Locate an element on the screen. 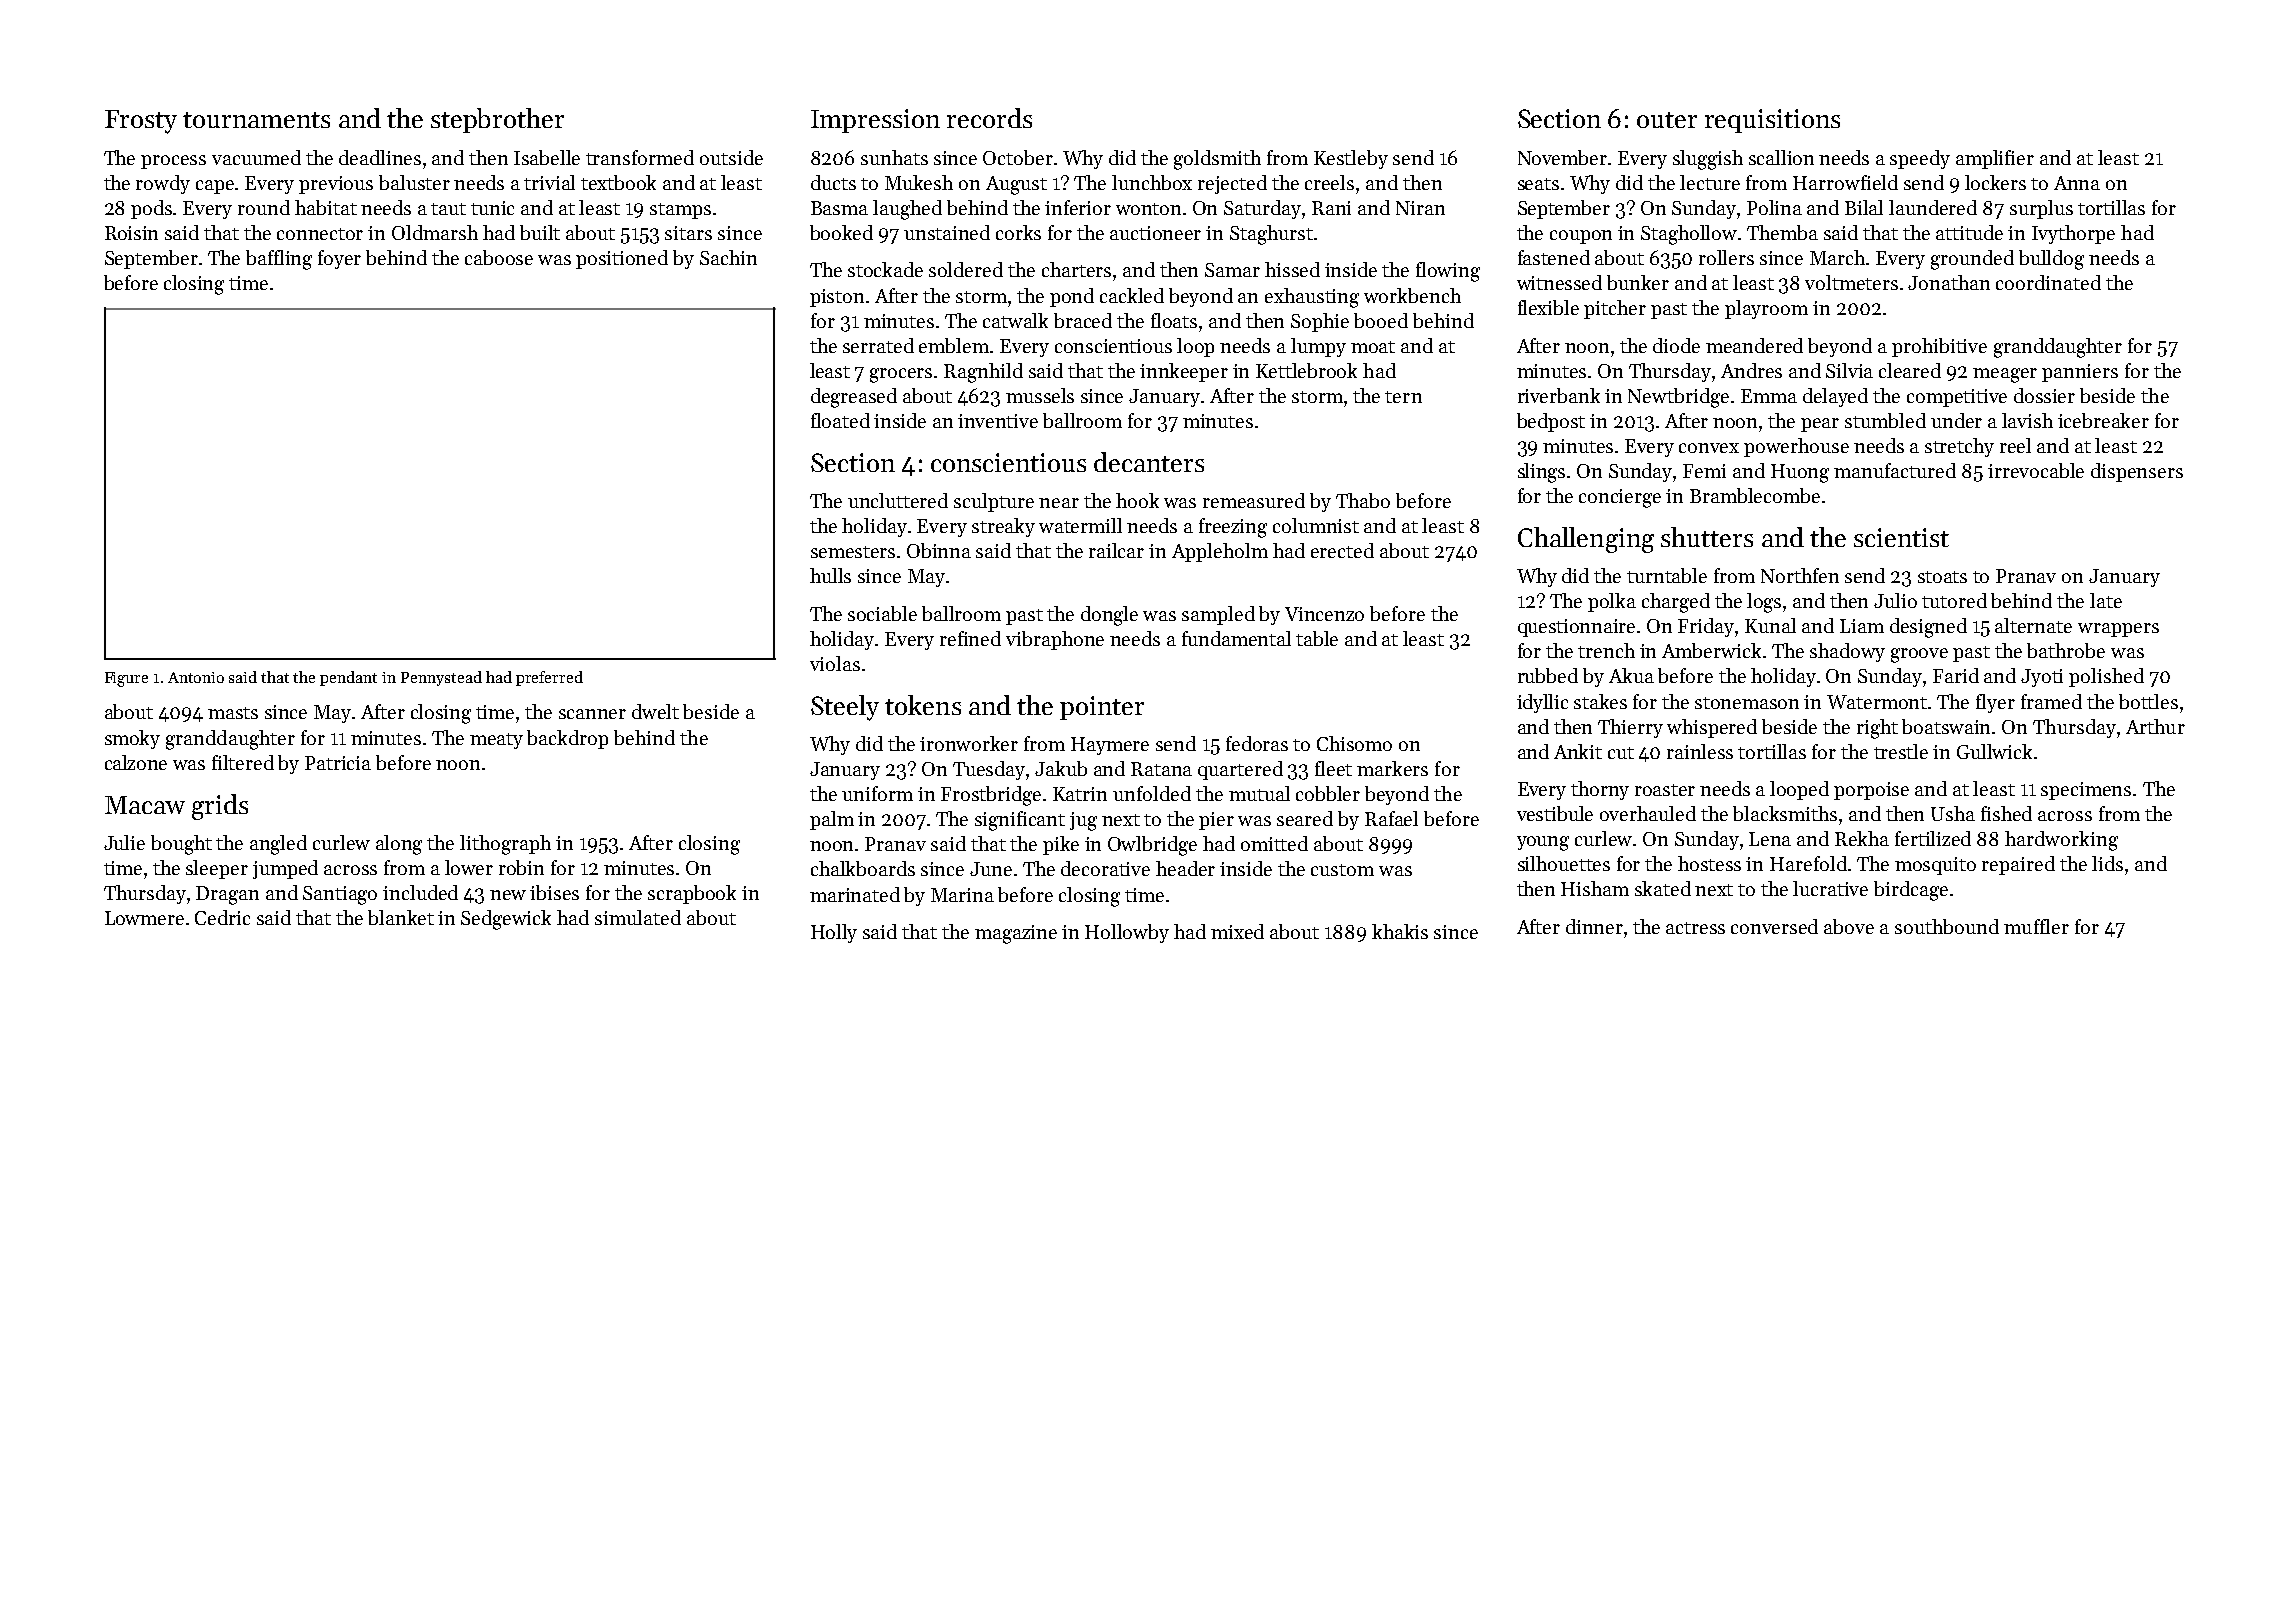 The width and height of the screenshot is (2292, 1620). requisitions is located at coordinates (1772, 121).
